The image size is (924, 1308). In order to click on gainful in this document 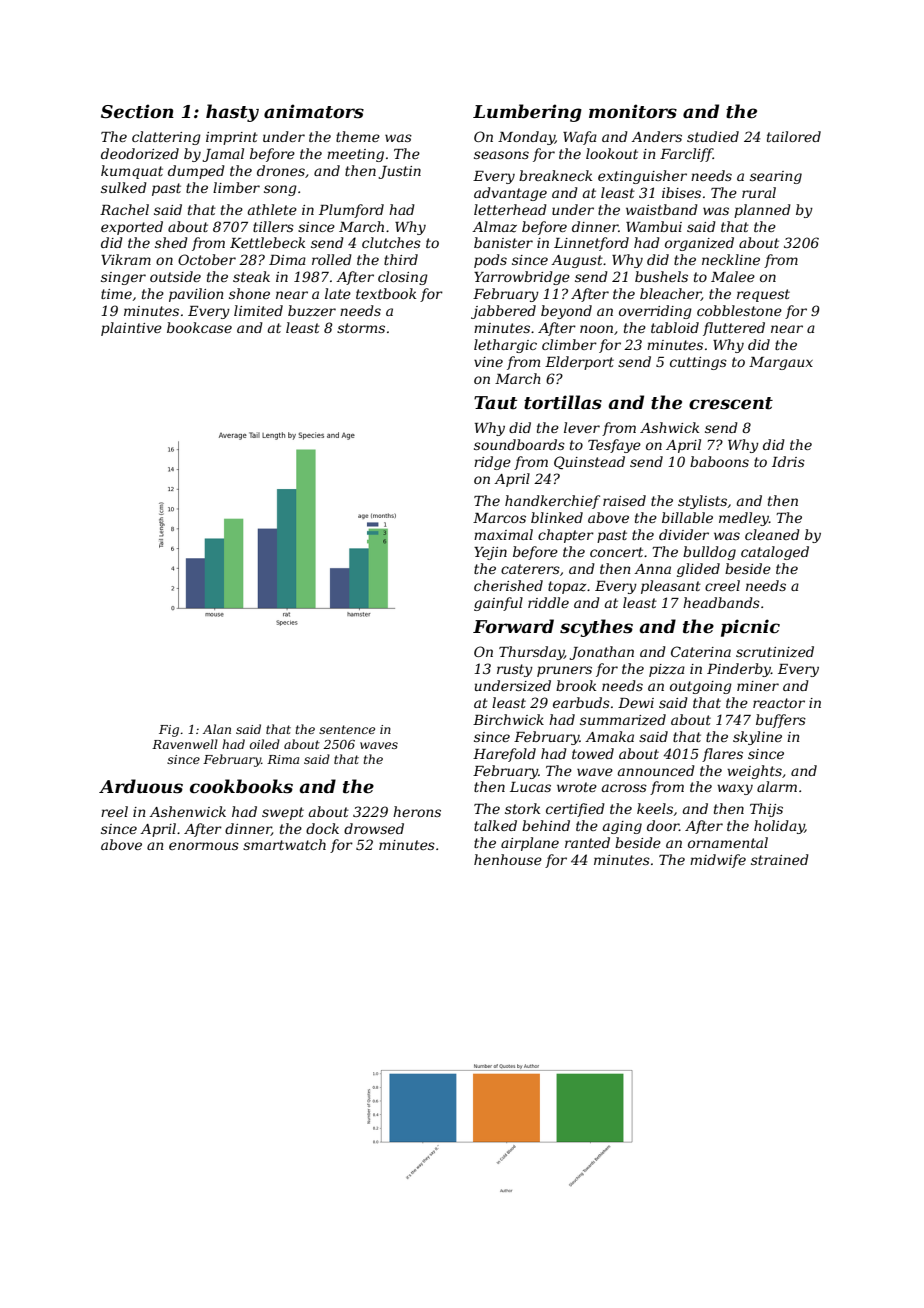, I will do `click(498, 604)`.
